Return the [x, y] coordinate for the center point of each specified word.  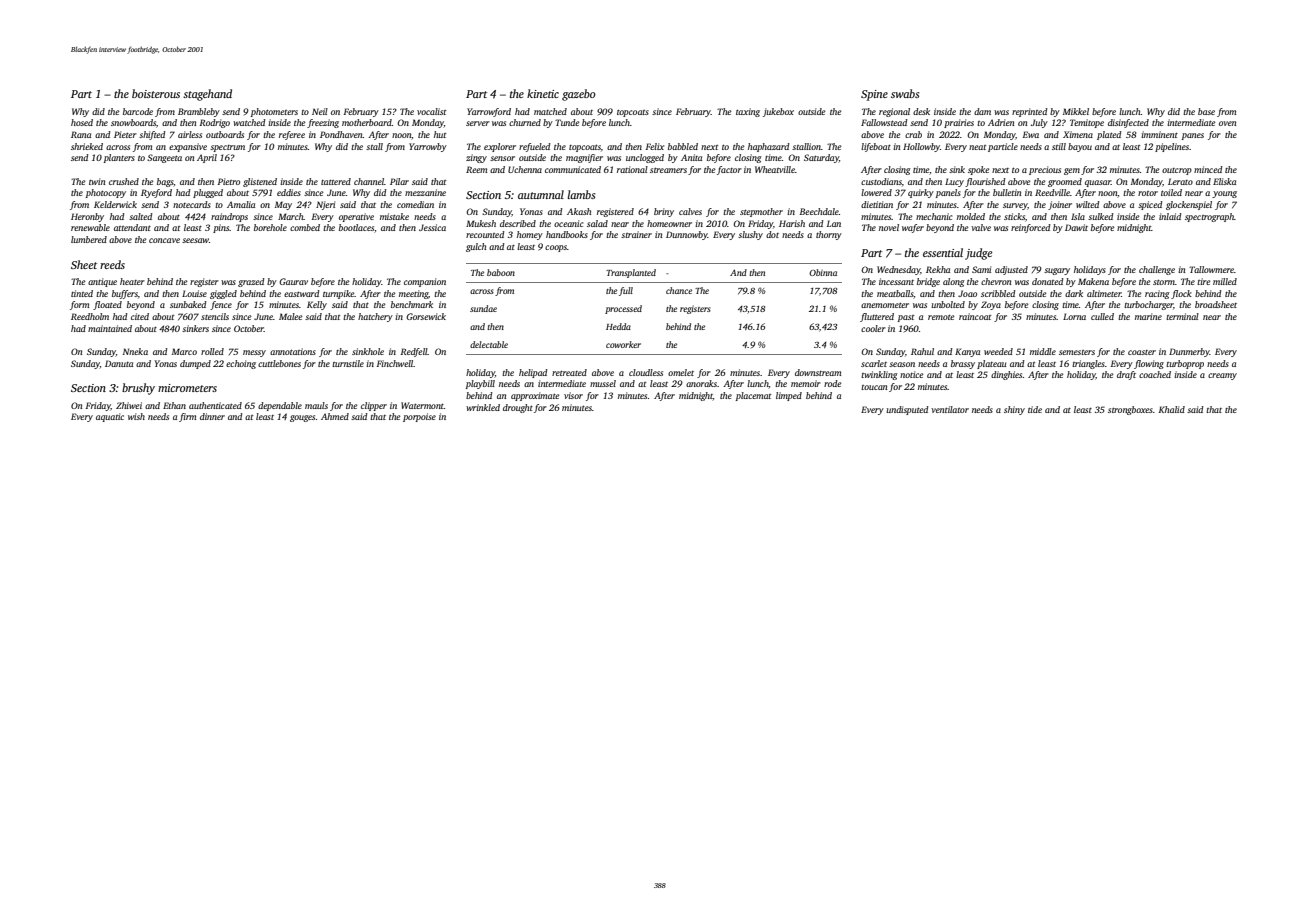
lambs [581, 194]
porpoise [419, 417]
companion [425, 282]
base [1206, 111]
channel [369, 181]
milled [1225, 281]
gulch [476, 247]
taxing [748, 112]
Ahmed [335, 416]
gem [1072, 171]
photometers [274, 112]
